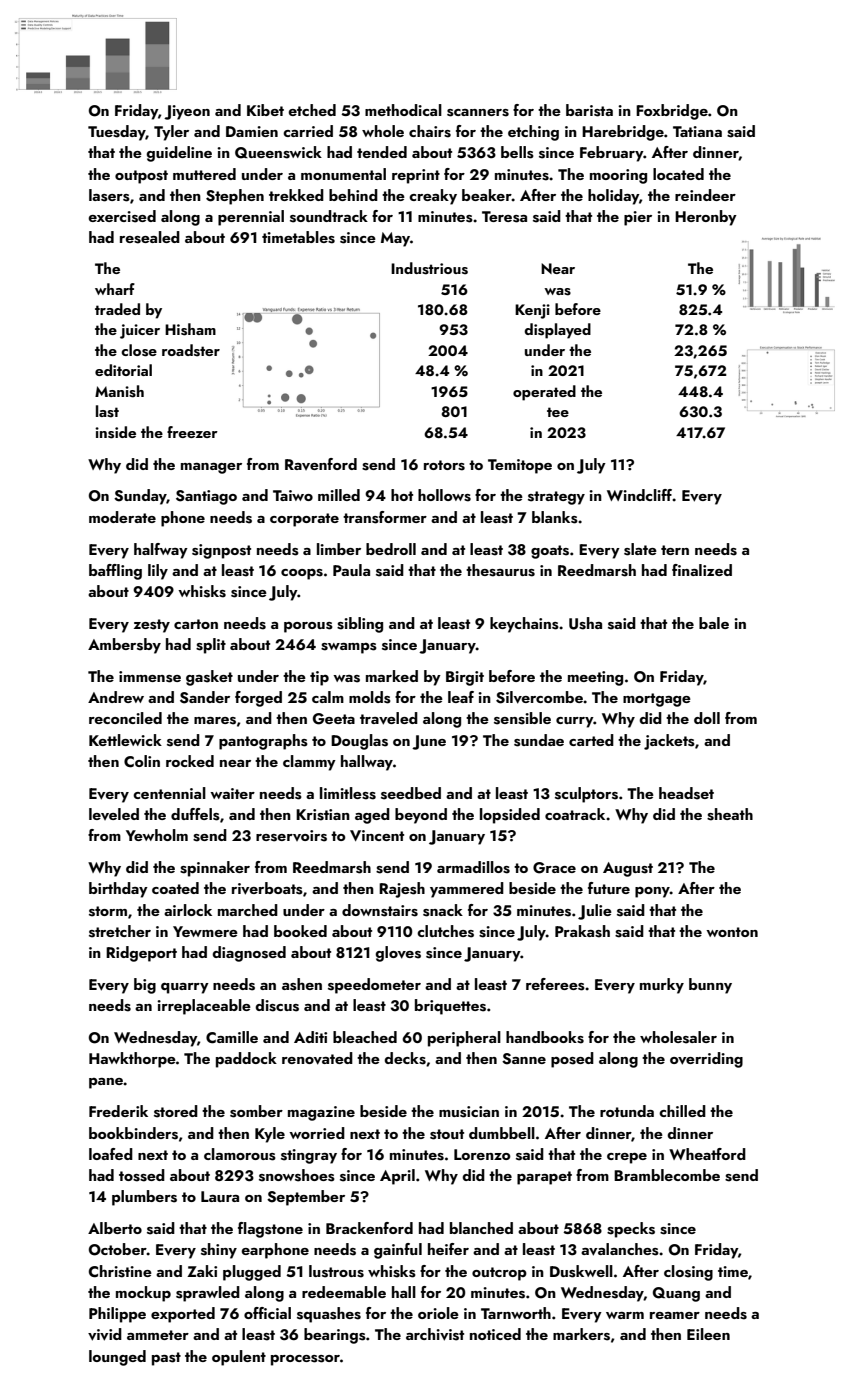  I want to click on renovated, so click(317, 1058).
